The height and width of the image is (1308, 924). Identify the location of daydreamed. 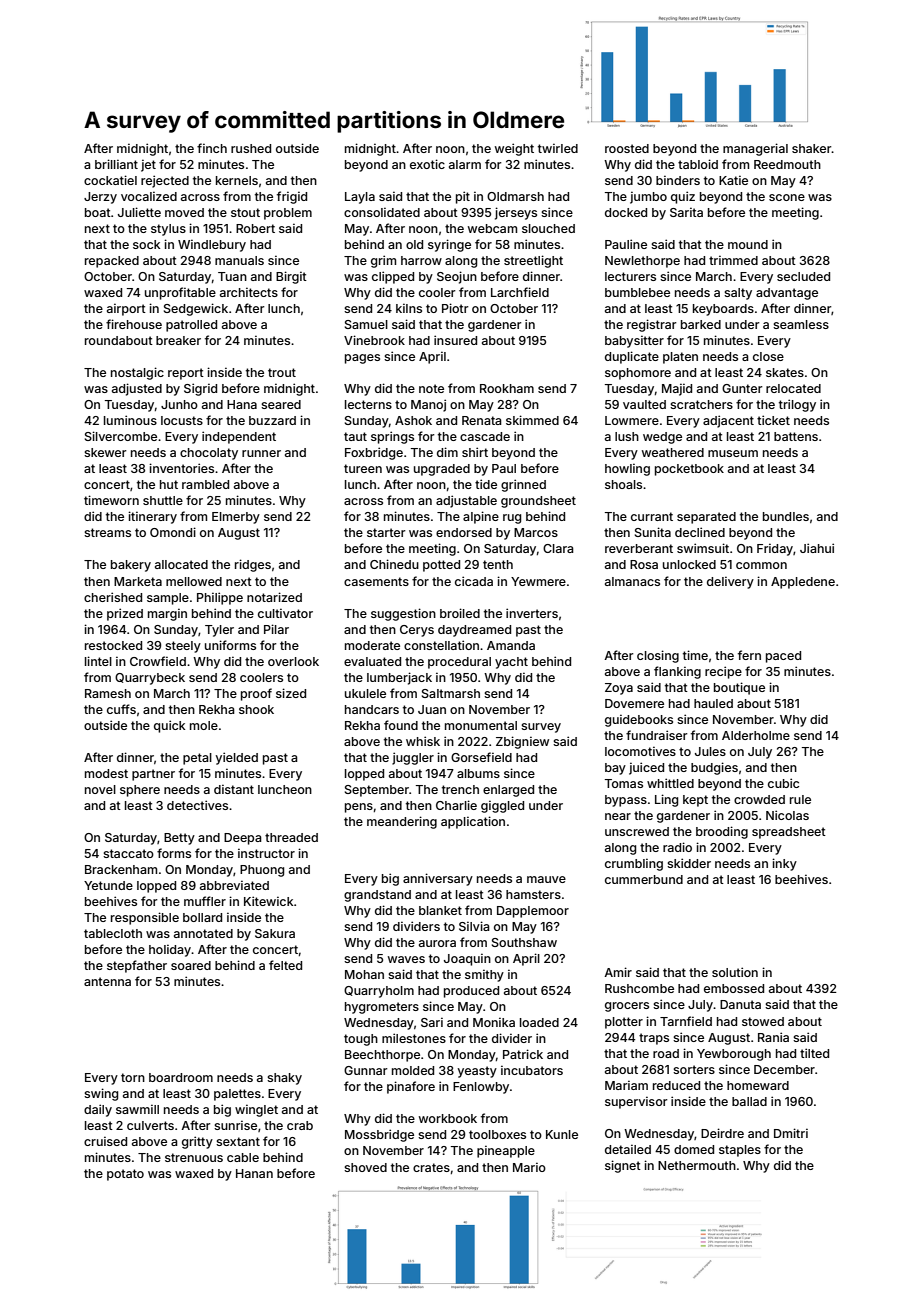
(474, 631).
